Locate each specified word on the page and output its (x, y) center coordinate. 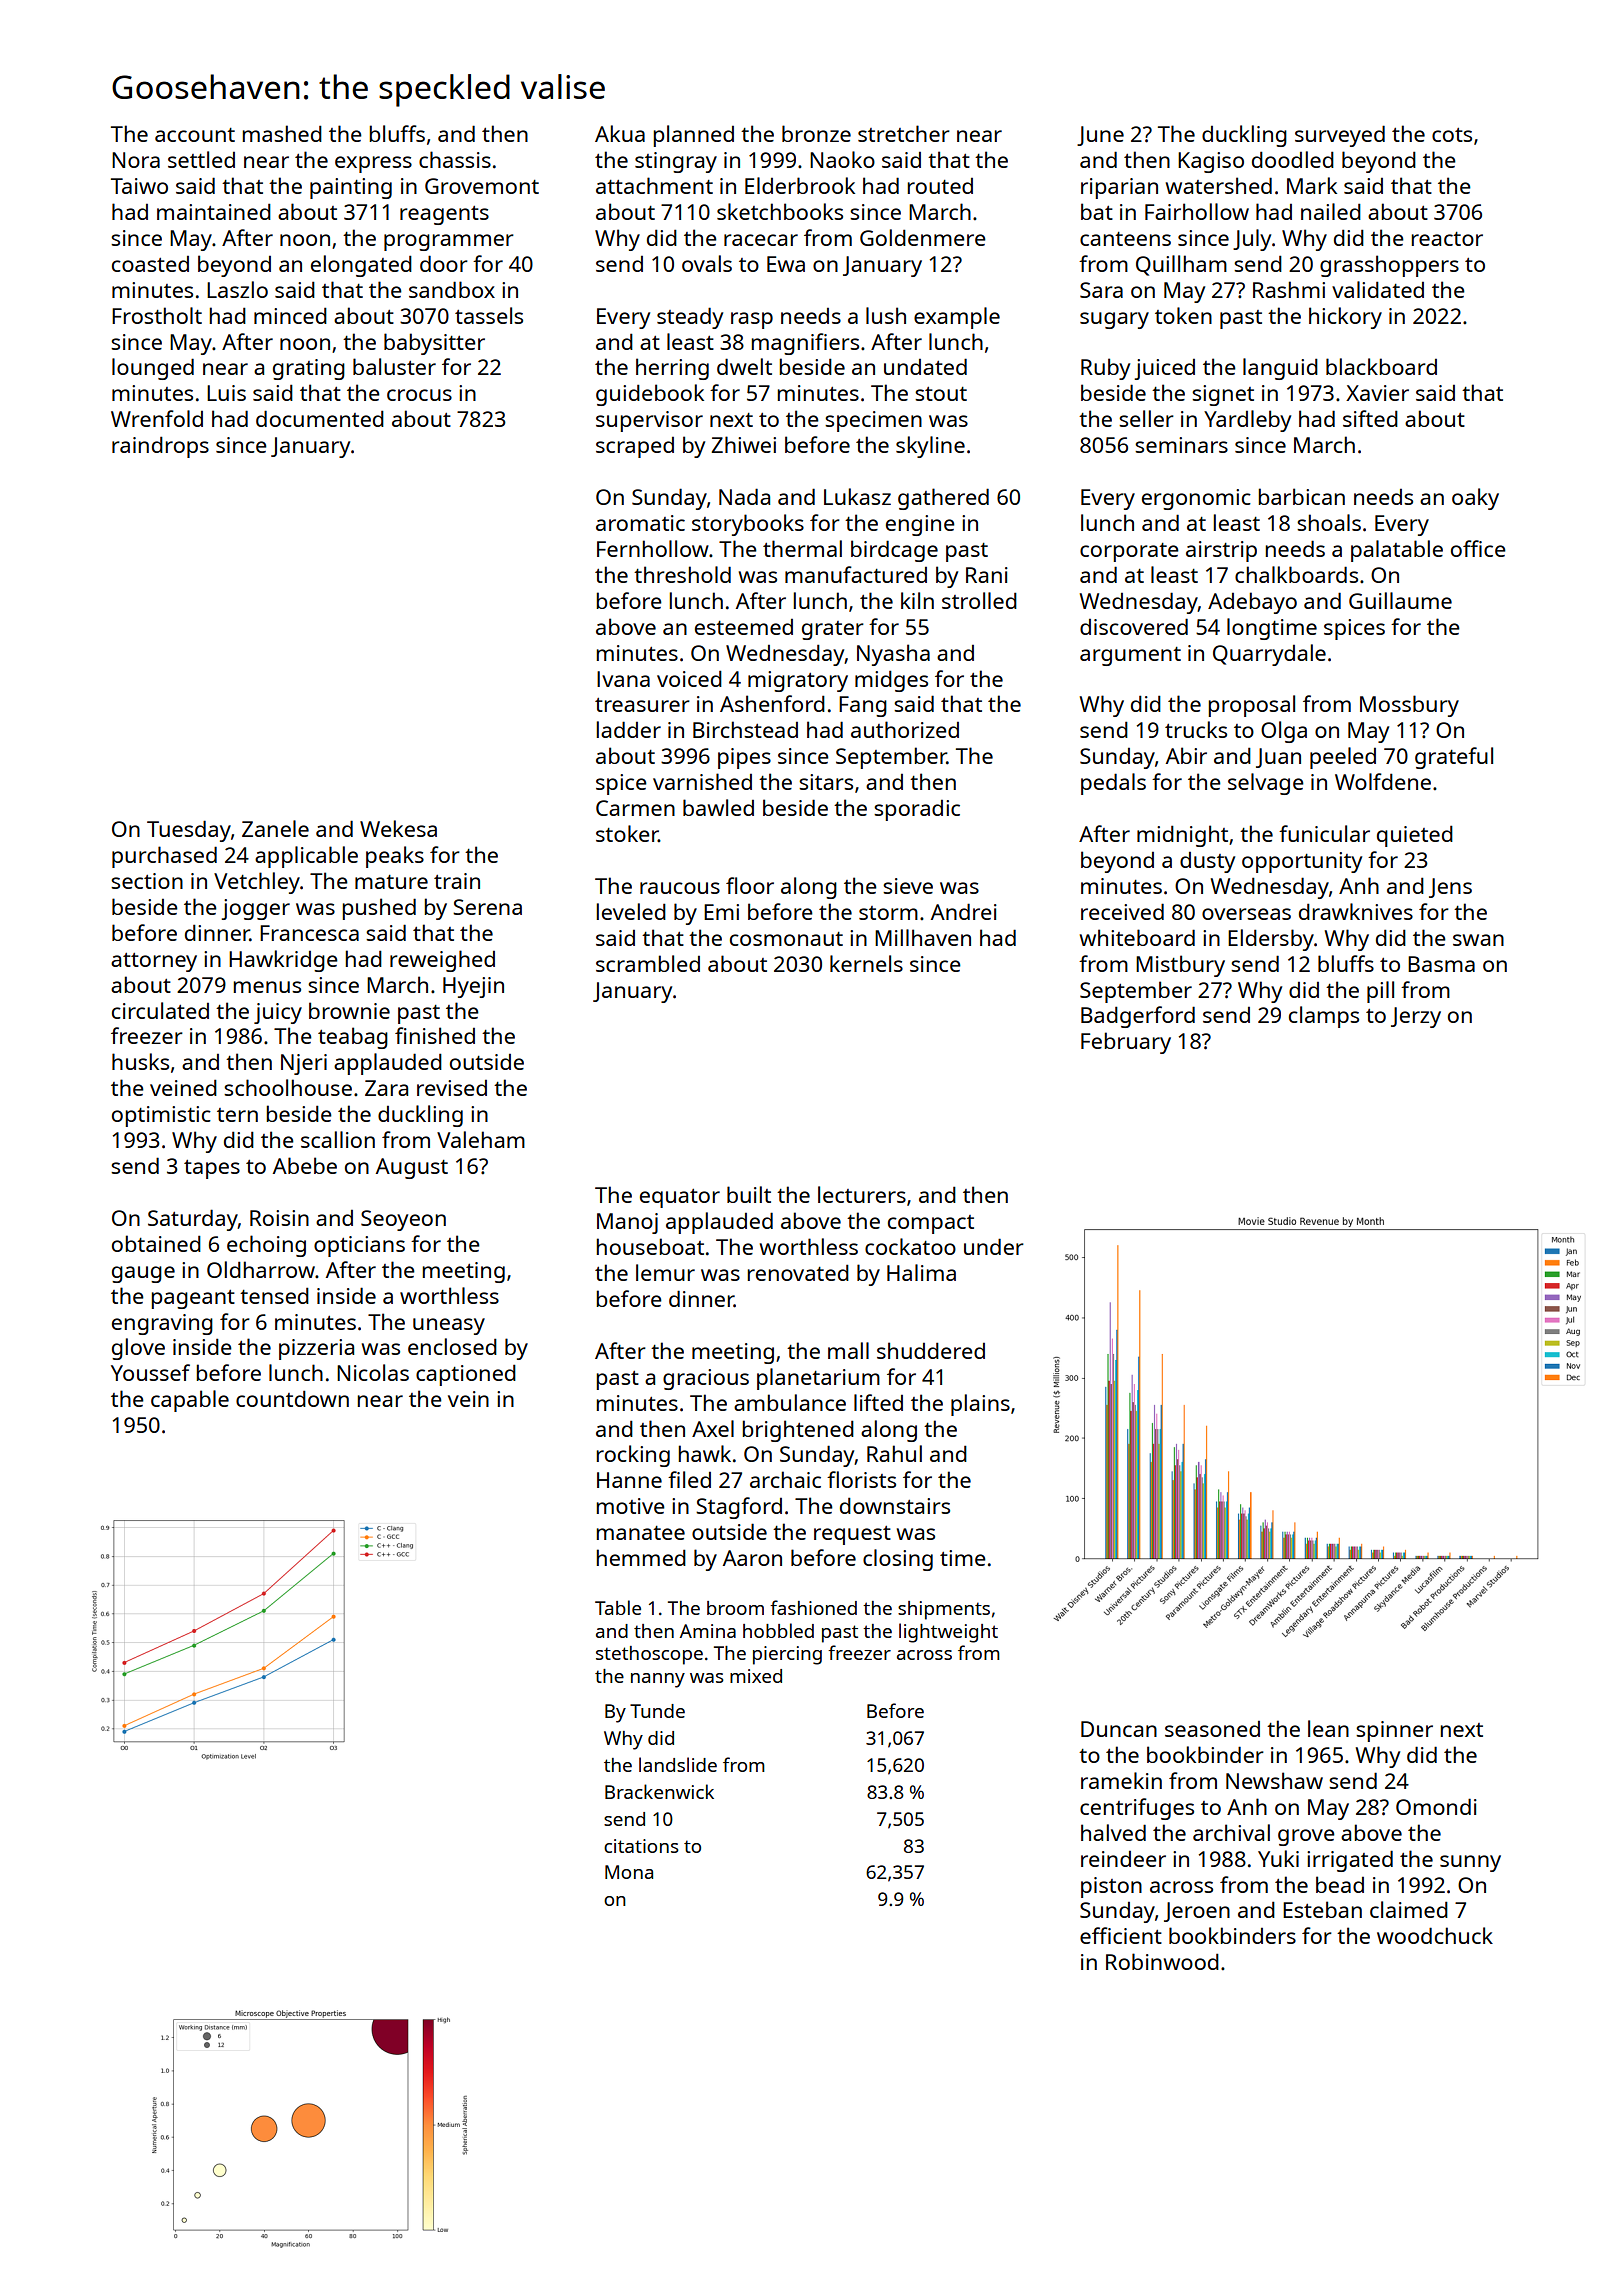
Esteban (1322, 1909)
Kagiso (1211, 162)
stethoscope (649, 1655)
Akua (620, 133)
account (195, 135)
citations (641, 1846)
